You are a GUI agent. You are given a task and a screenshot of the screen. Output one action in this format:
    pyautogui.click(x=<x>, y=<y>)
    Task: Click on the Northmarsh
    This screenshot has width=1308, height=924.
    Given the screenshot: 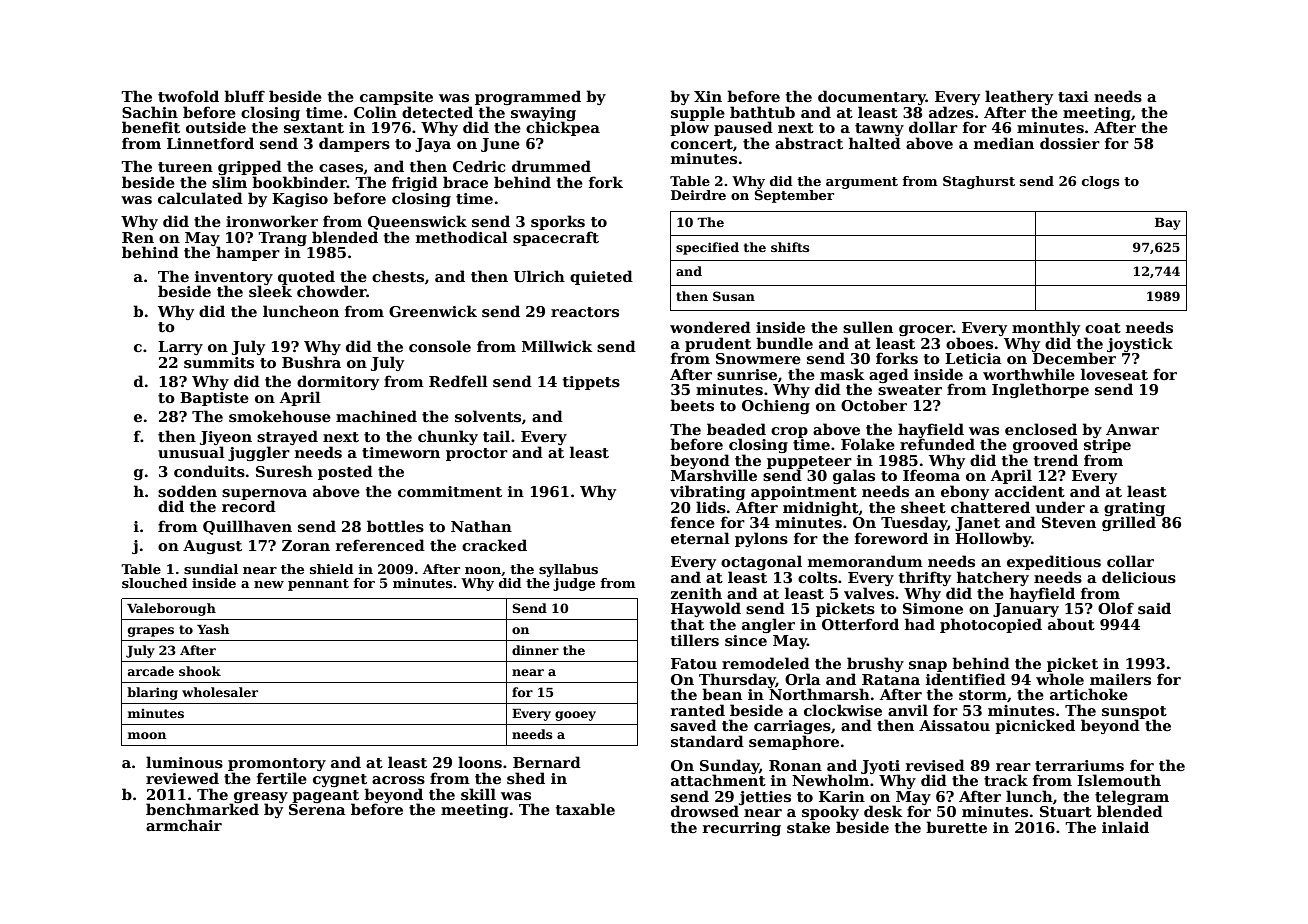 What is the action you would take?
    pyautogui.click(x=819, y=694)
